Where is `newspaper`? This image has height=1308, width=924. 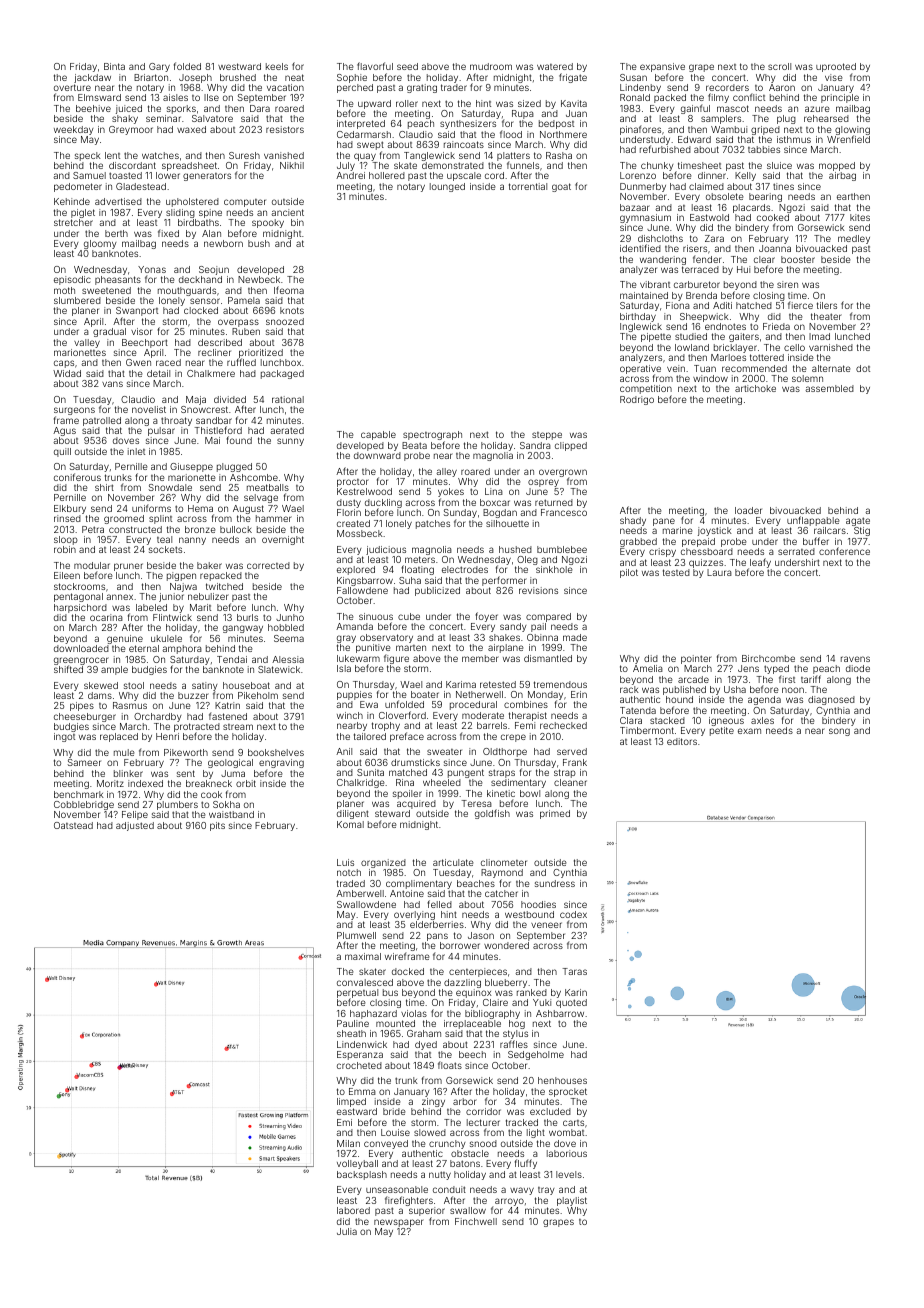 newspaper is located at coordinates (399, 1223).
